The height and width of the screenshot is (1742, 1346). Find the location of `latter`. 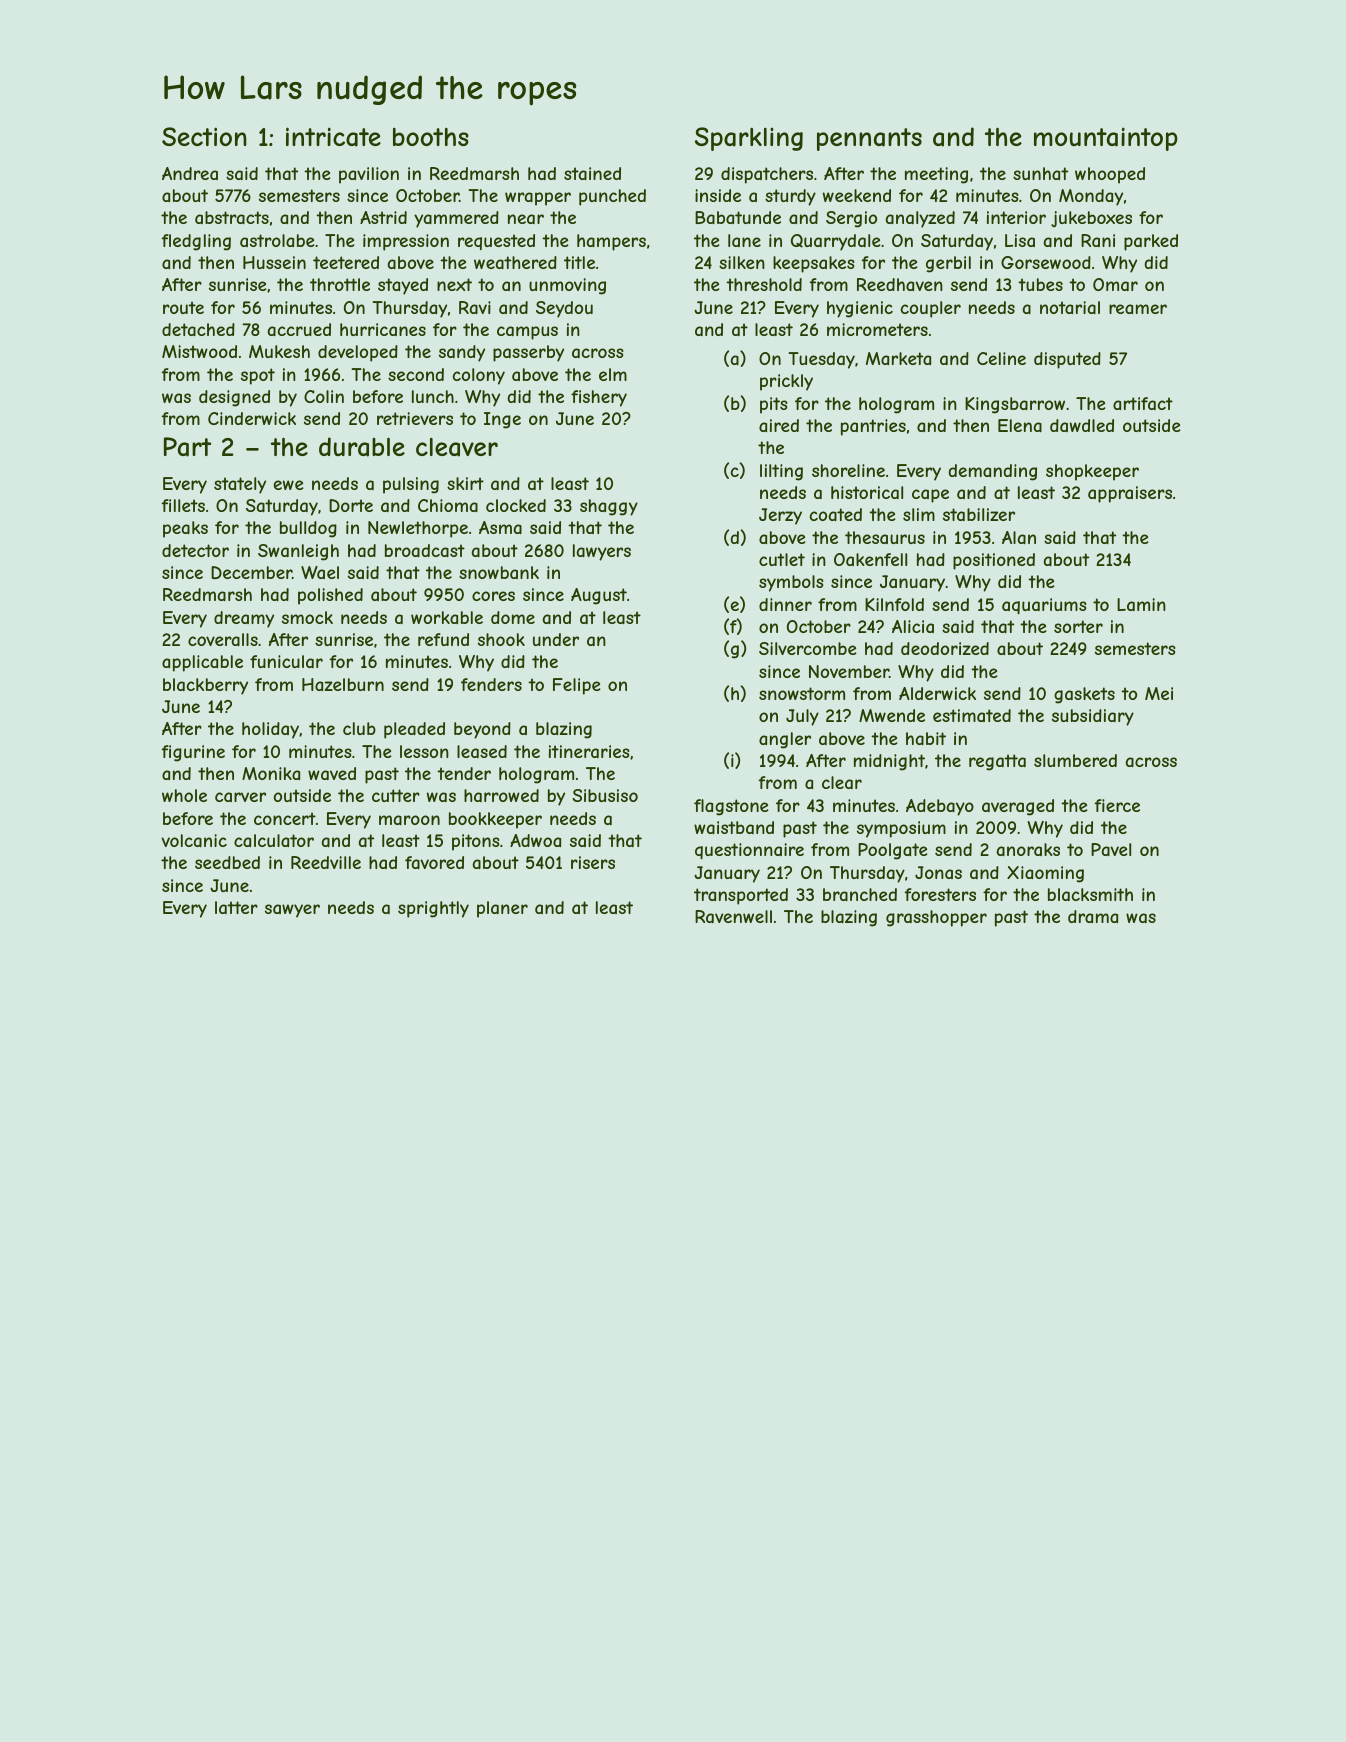

latter is located at coordinates (236, 907).
